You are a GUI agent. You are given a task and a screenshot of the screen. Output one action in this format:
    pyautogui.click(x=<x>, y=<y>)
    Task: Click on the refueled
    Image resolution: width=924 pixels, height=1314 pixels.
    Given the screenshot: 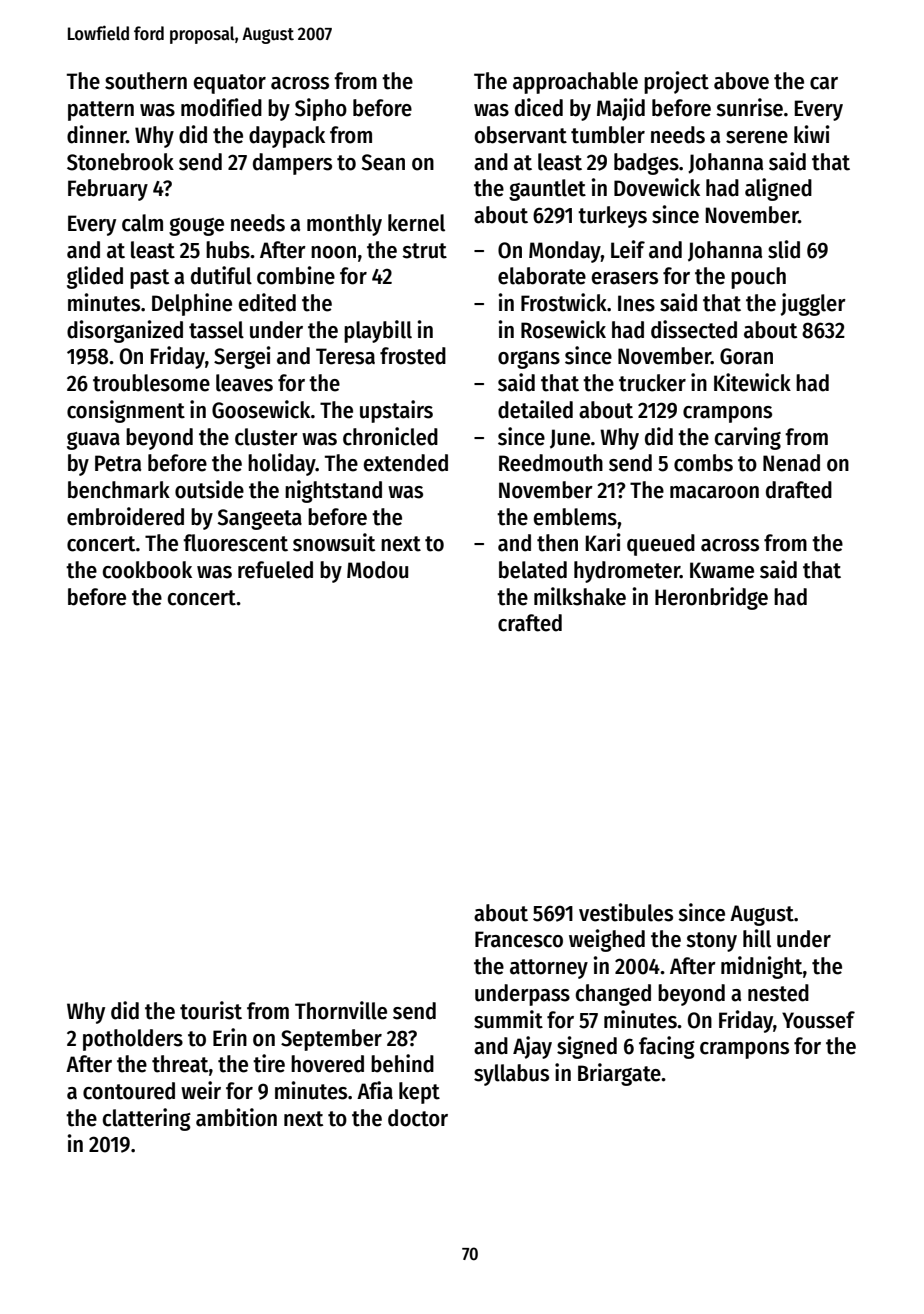 What is the action you would take?
    pyautogui.click(x=275, y=570)
